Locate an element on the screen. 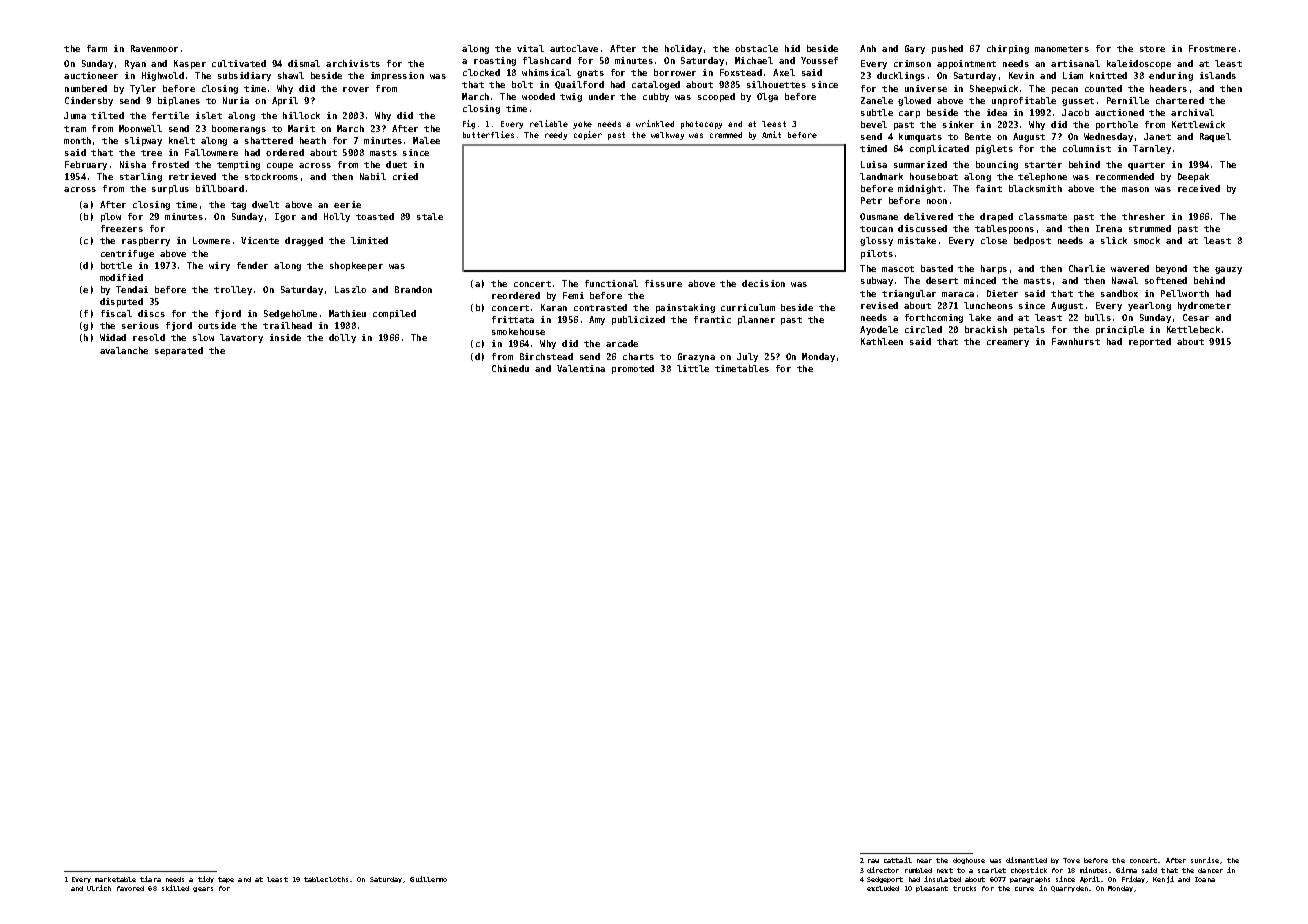  strummed is located at coordinates (1150, 228).
